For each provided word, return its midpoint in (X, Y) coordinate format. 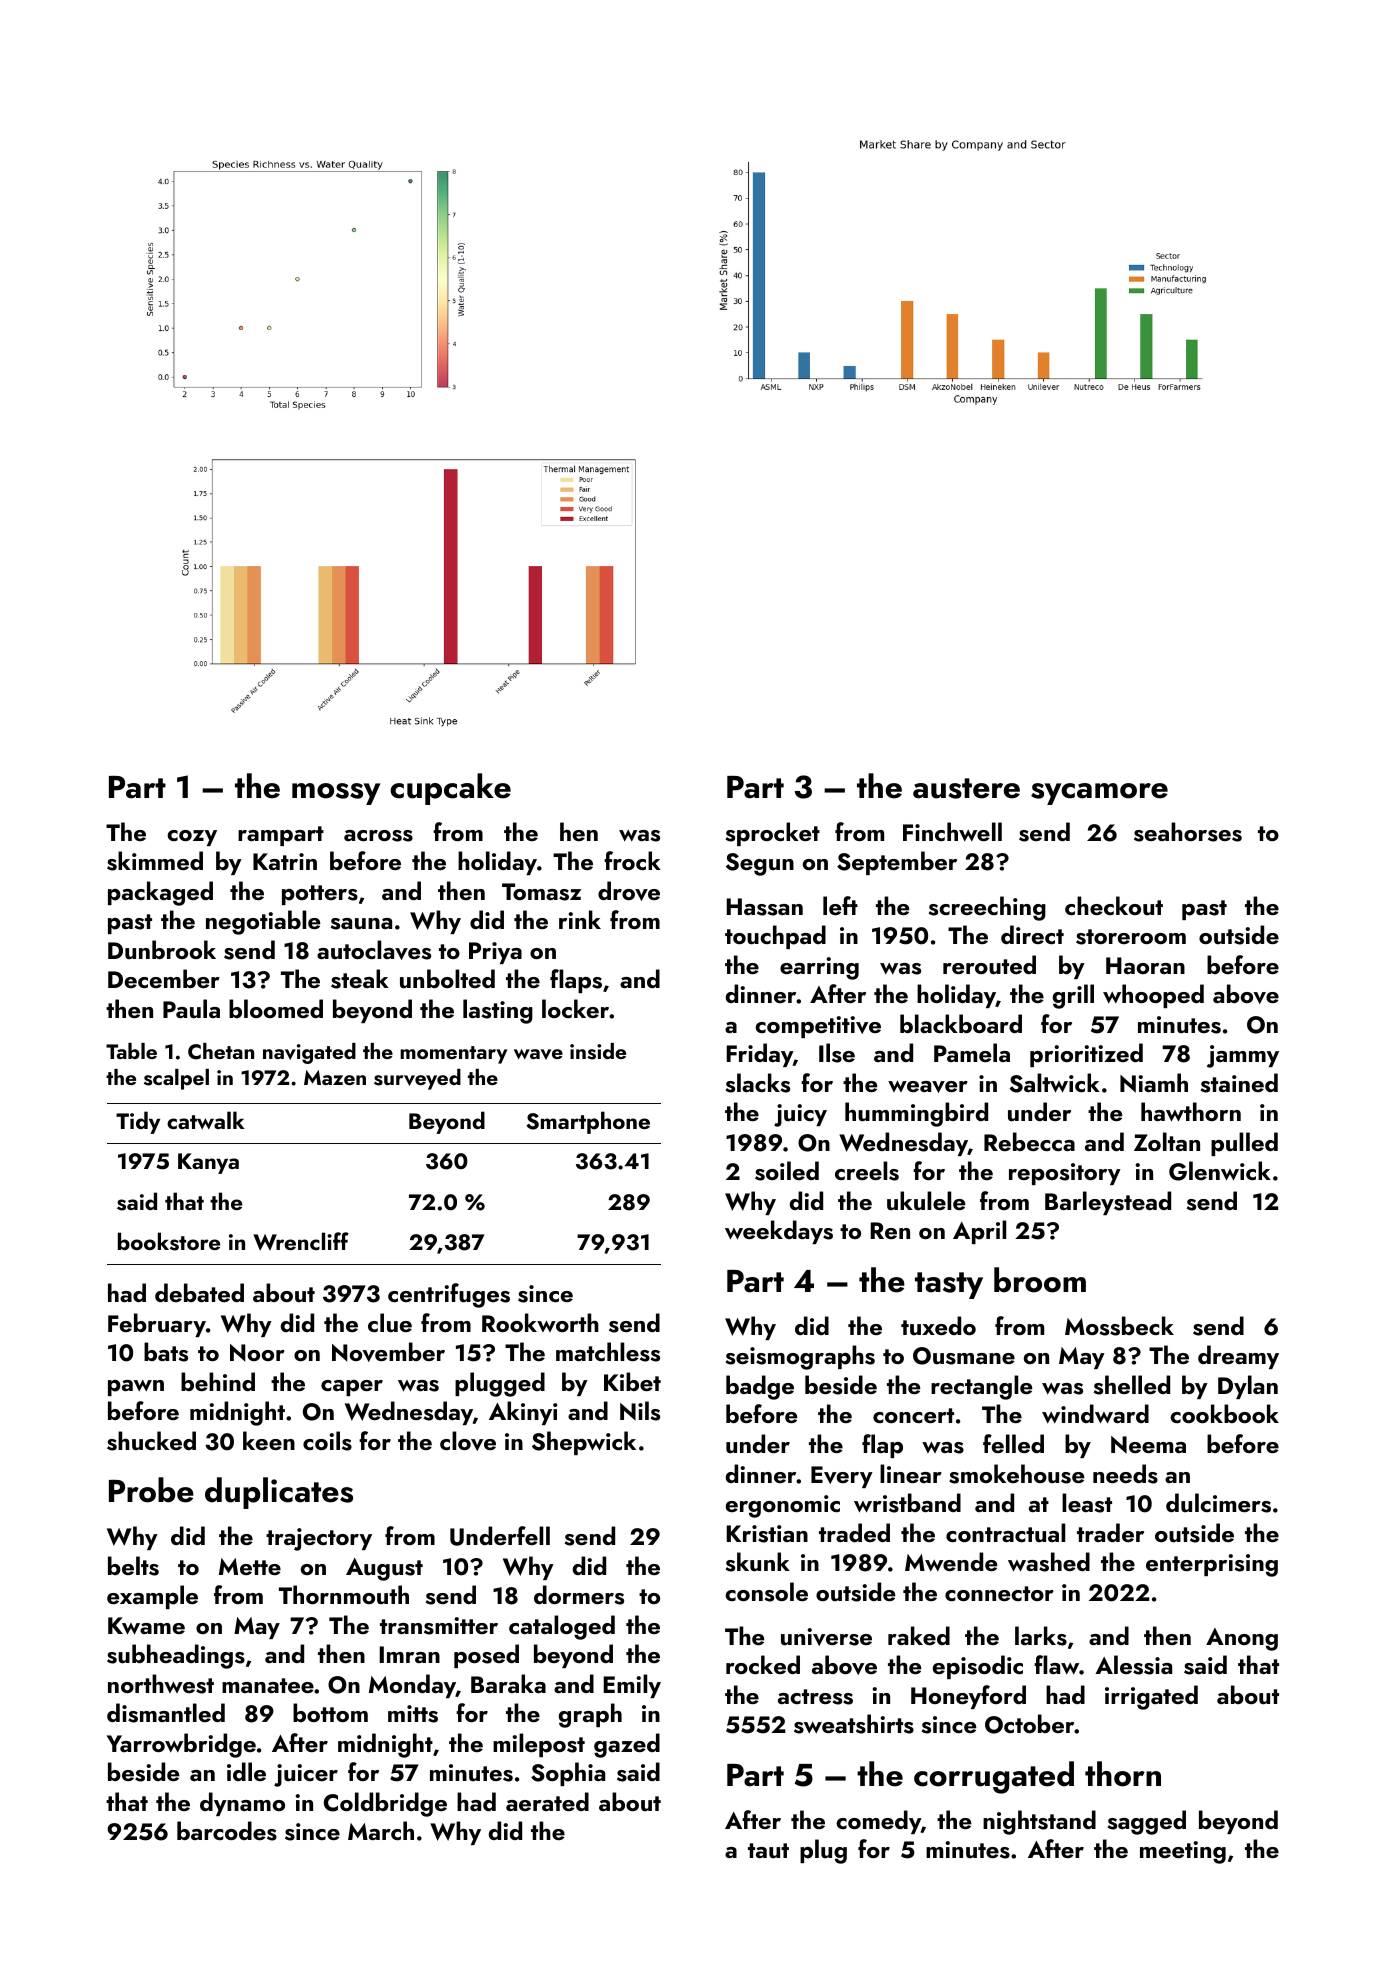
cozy (192, 838)
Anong (1242, 1639)
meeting (1183, 1852)
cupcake (450, 789)
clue (390, 1323)
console (766, 1592)
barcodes (227, 1831)
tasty (949, 1285)
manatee (268, 1685)
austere (966, 788)
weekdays (779, 1232)
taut (768, 1851)
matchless (608, 1352)
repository (1065, 1174)
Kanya (208, 1163)
